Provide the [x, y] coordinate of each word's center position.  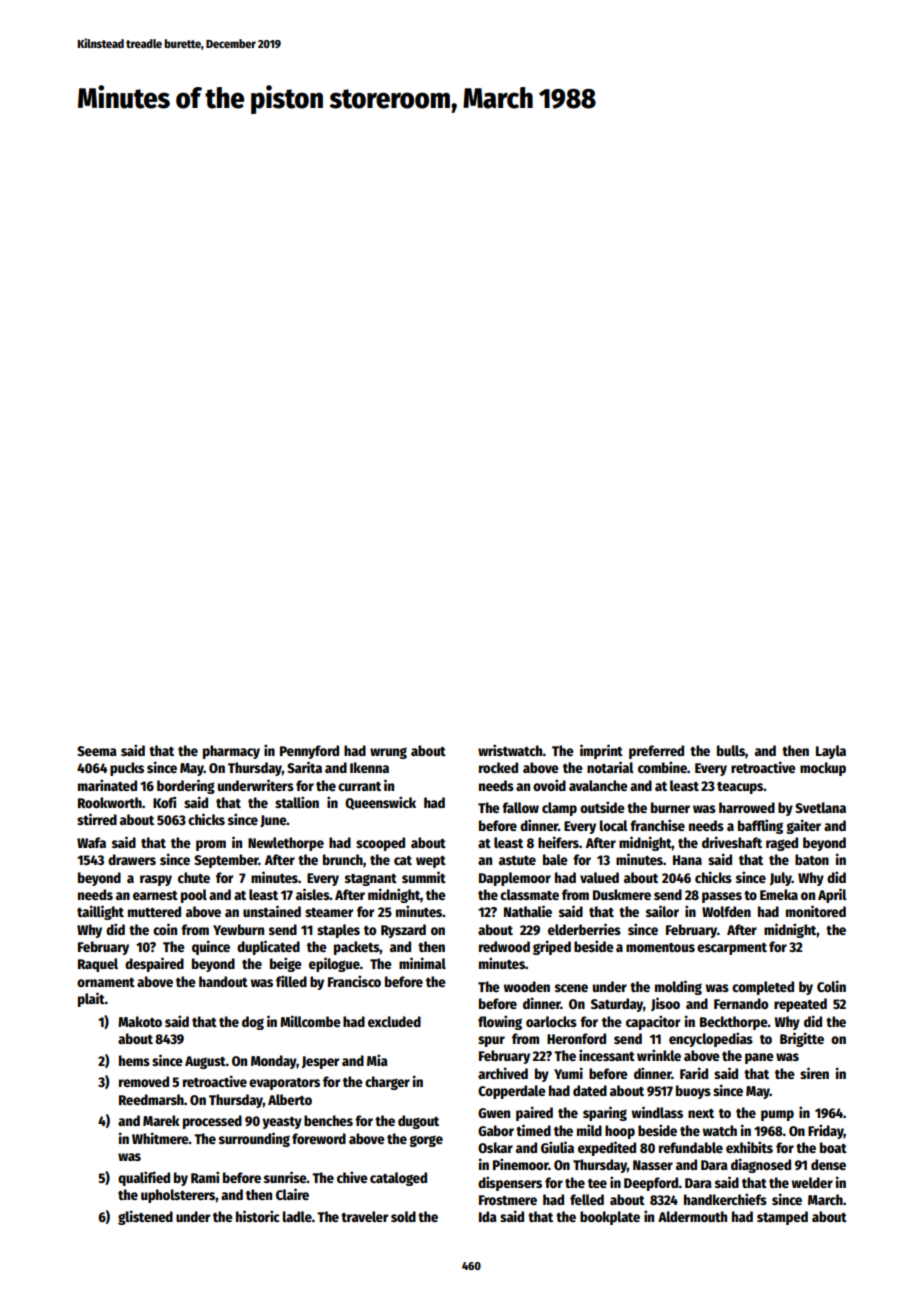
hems [134, 1060]
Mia [377, 1060]
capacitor [653, 1022]
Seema [97, 751]
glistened [145, 1217]
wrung [388, 753]
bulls [731, 750]
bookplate [610, 1218]
